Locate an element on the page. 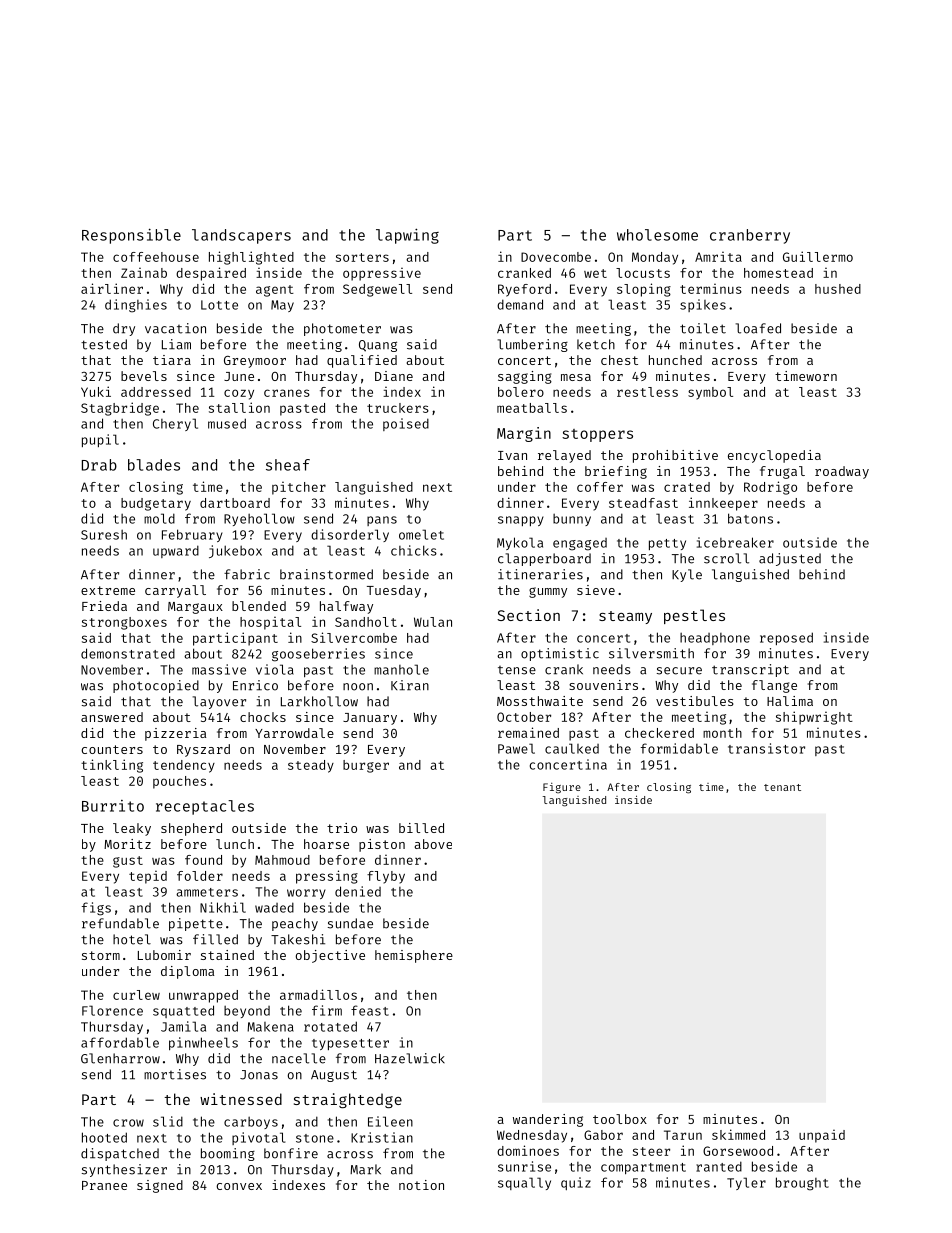  ketch is located at coordinates (596, 344).
